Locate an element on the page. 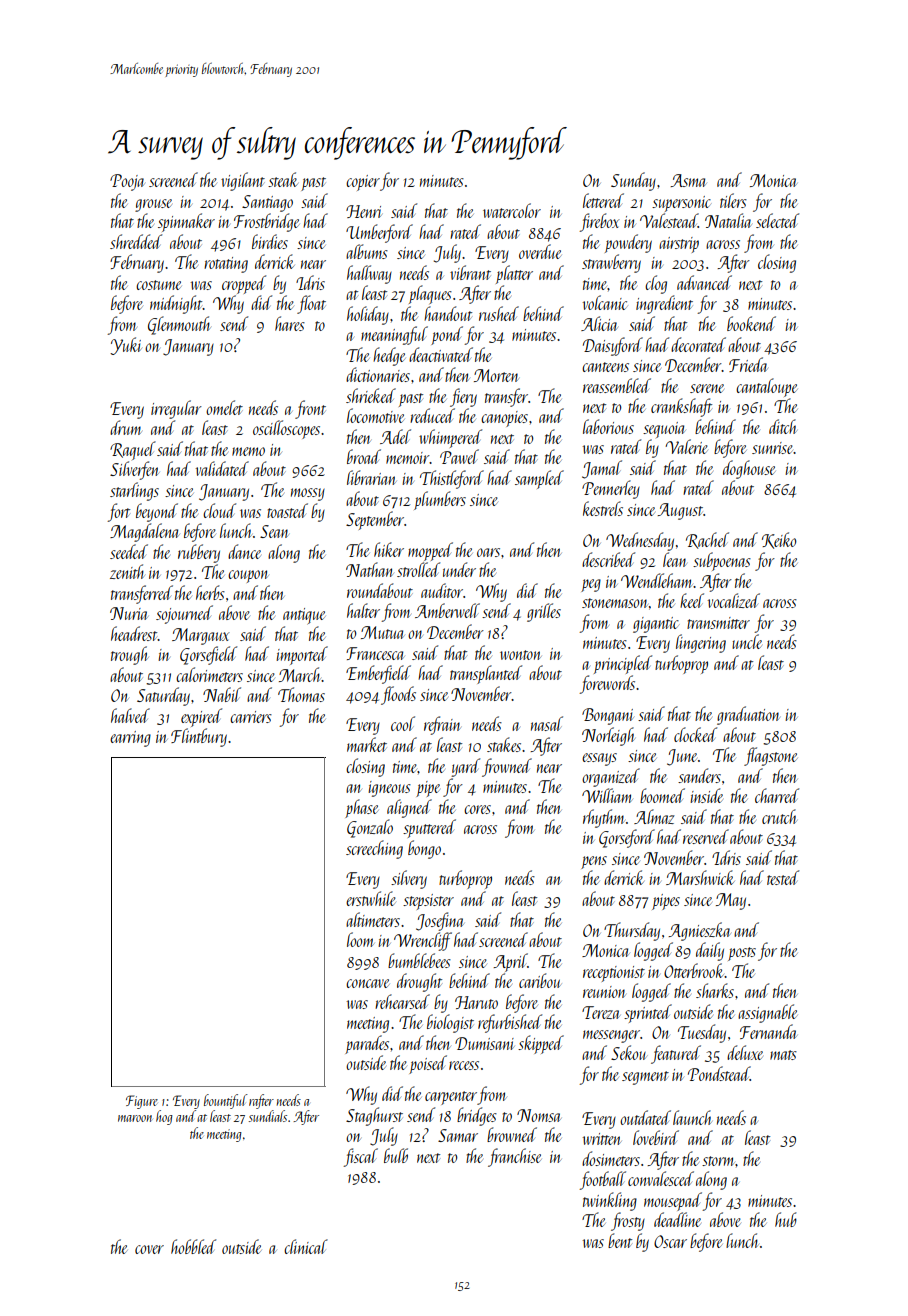 Image resolution: width=908 pixels, height=1316 pixels. Oscar is located at coordinates (670, 1241).
